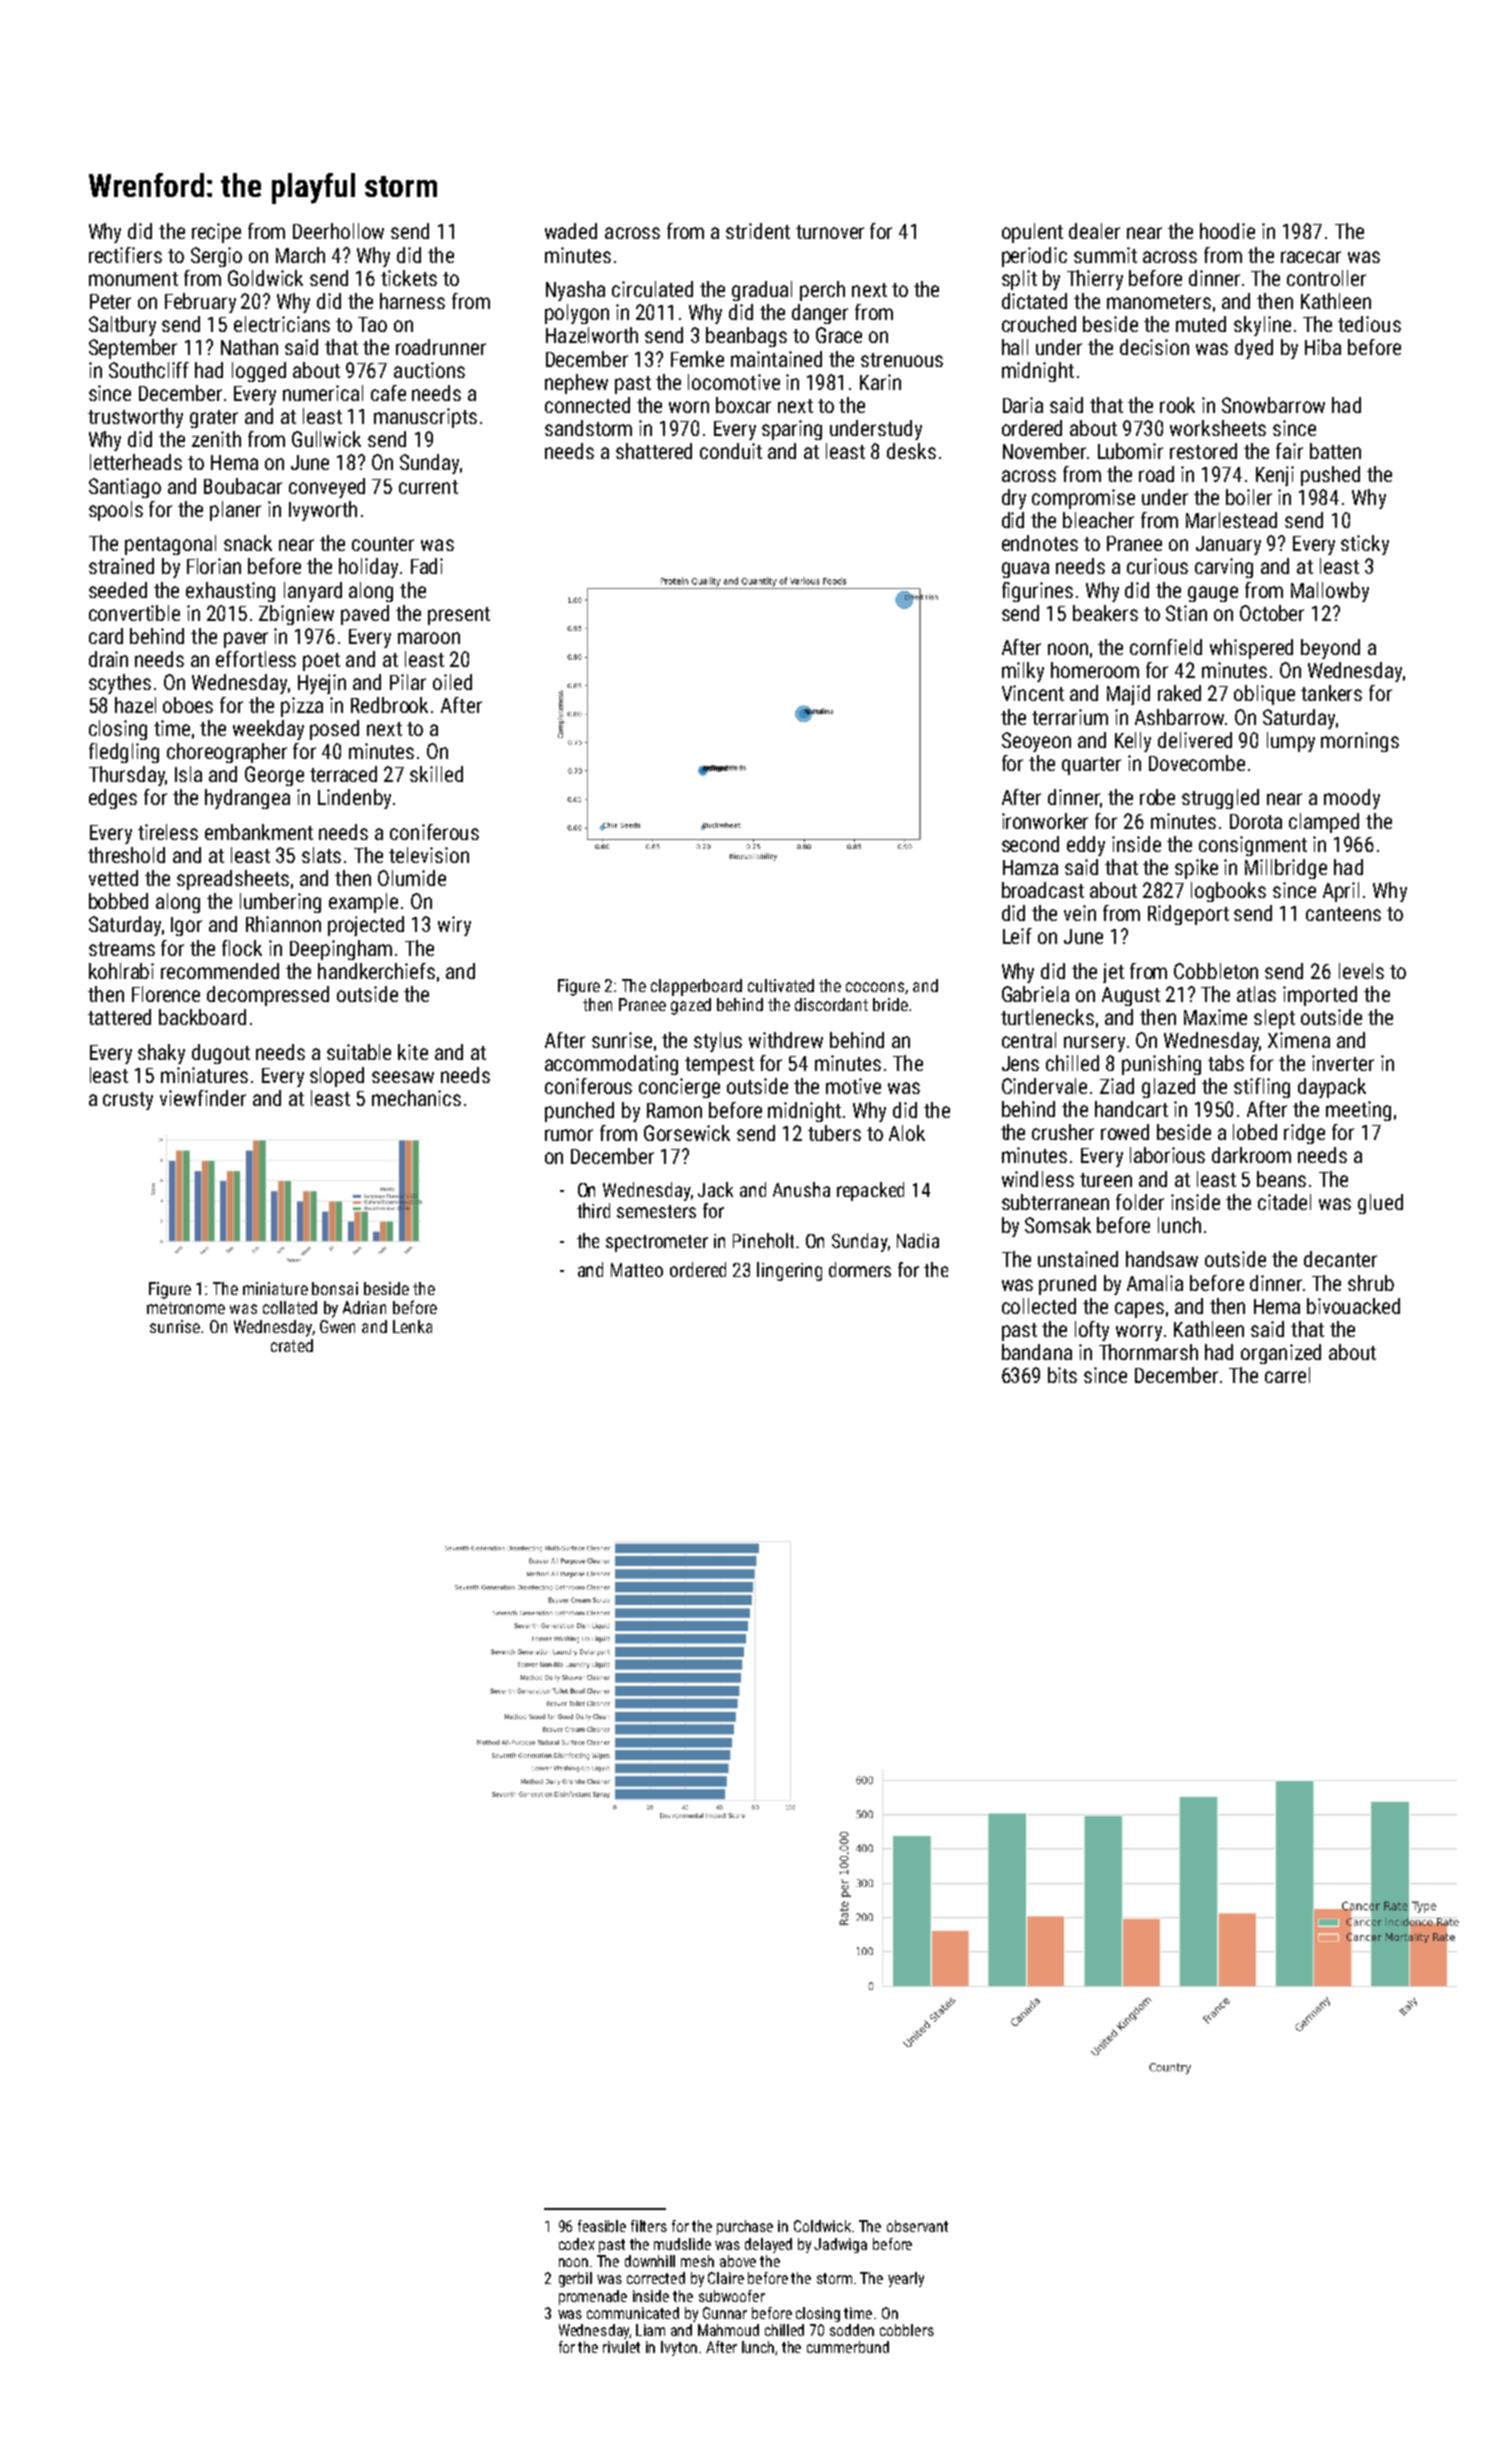  I want to click on fledgling, so click(124, 753).
